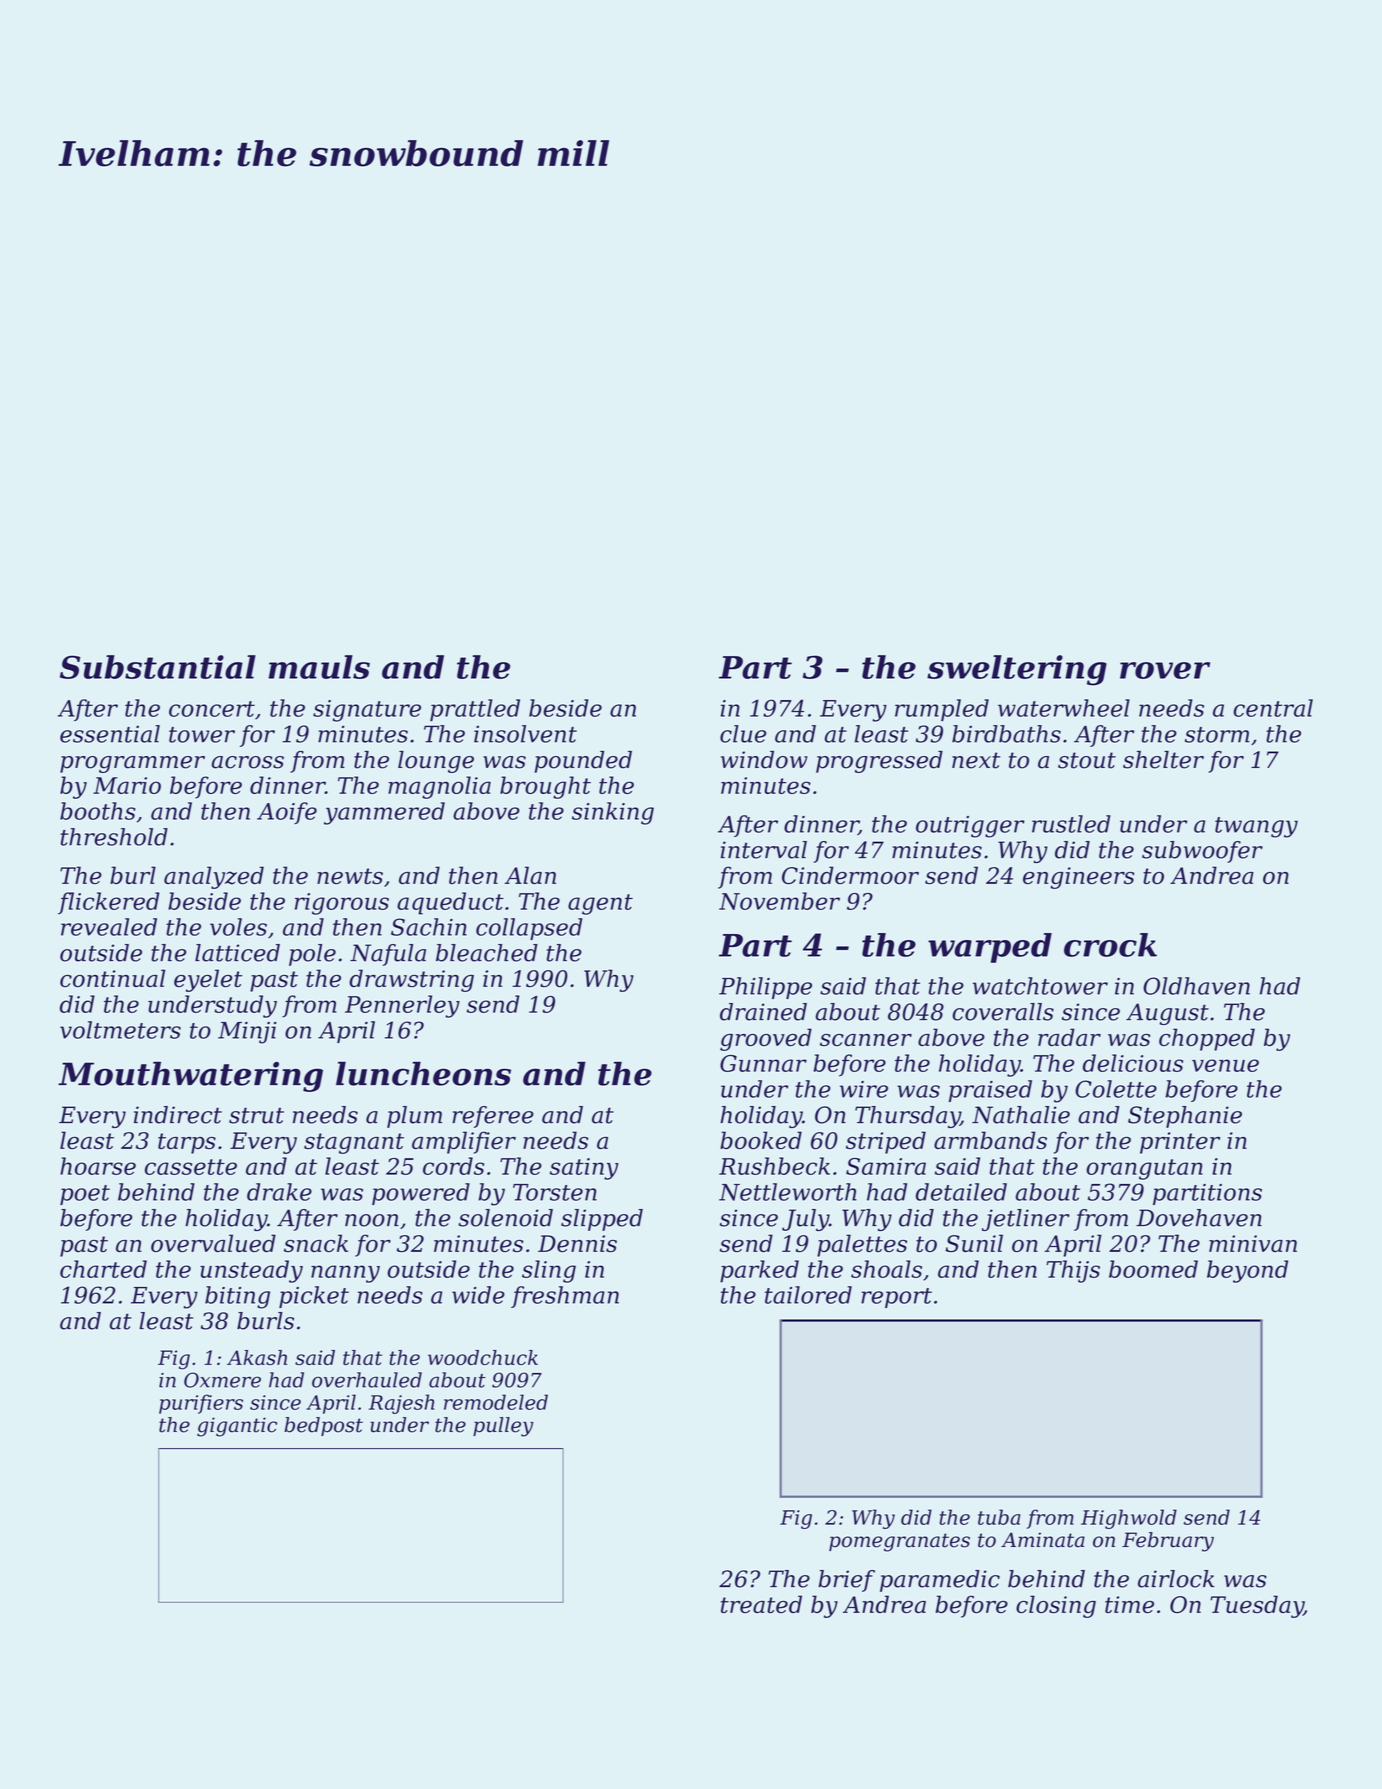 The height and width of the screenshot is (1789, 1382). What do you see at coordinates (487, 953) in the screenshot?
I see `bleached` at bounding box center [487, 953].
